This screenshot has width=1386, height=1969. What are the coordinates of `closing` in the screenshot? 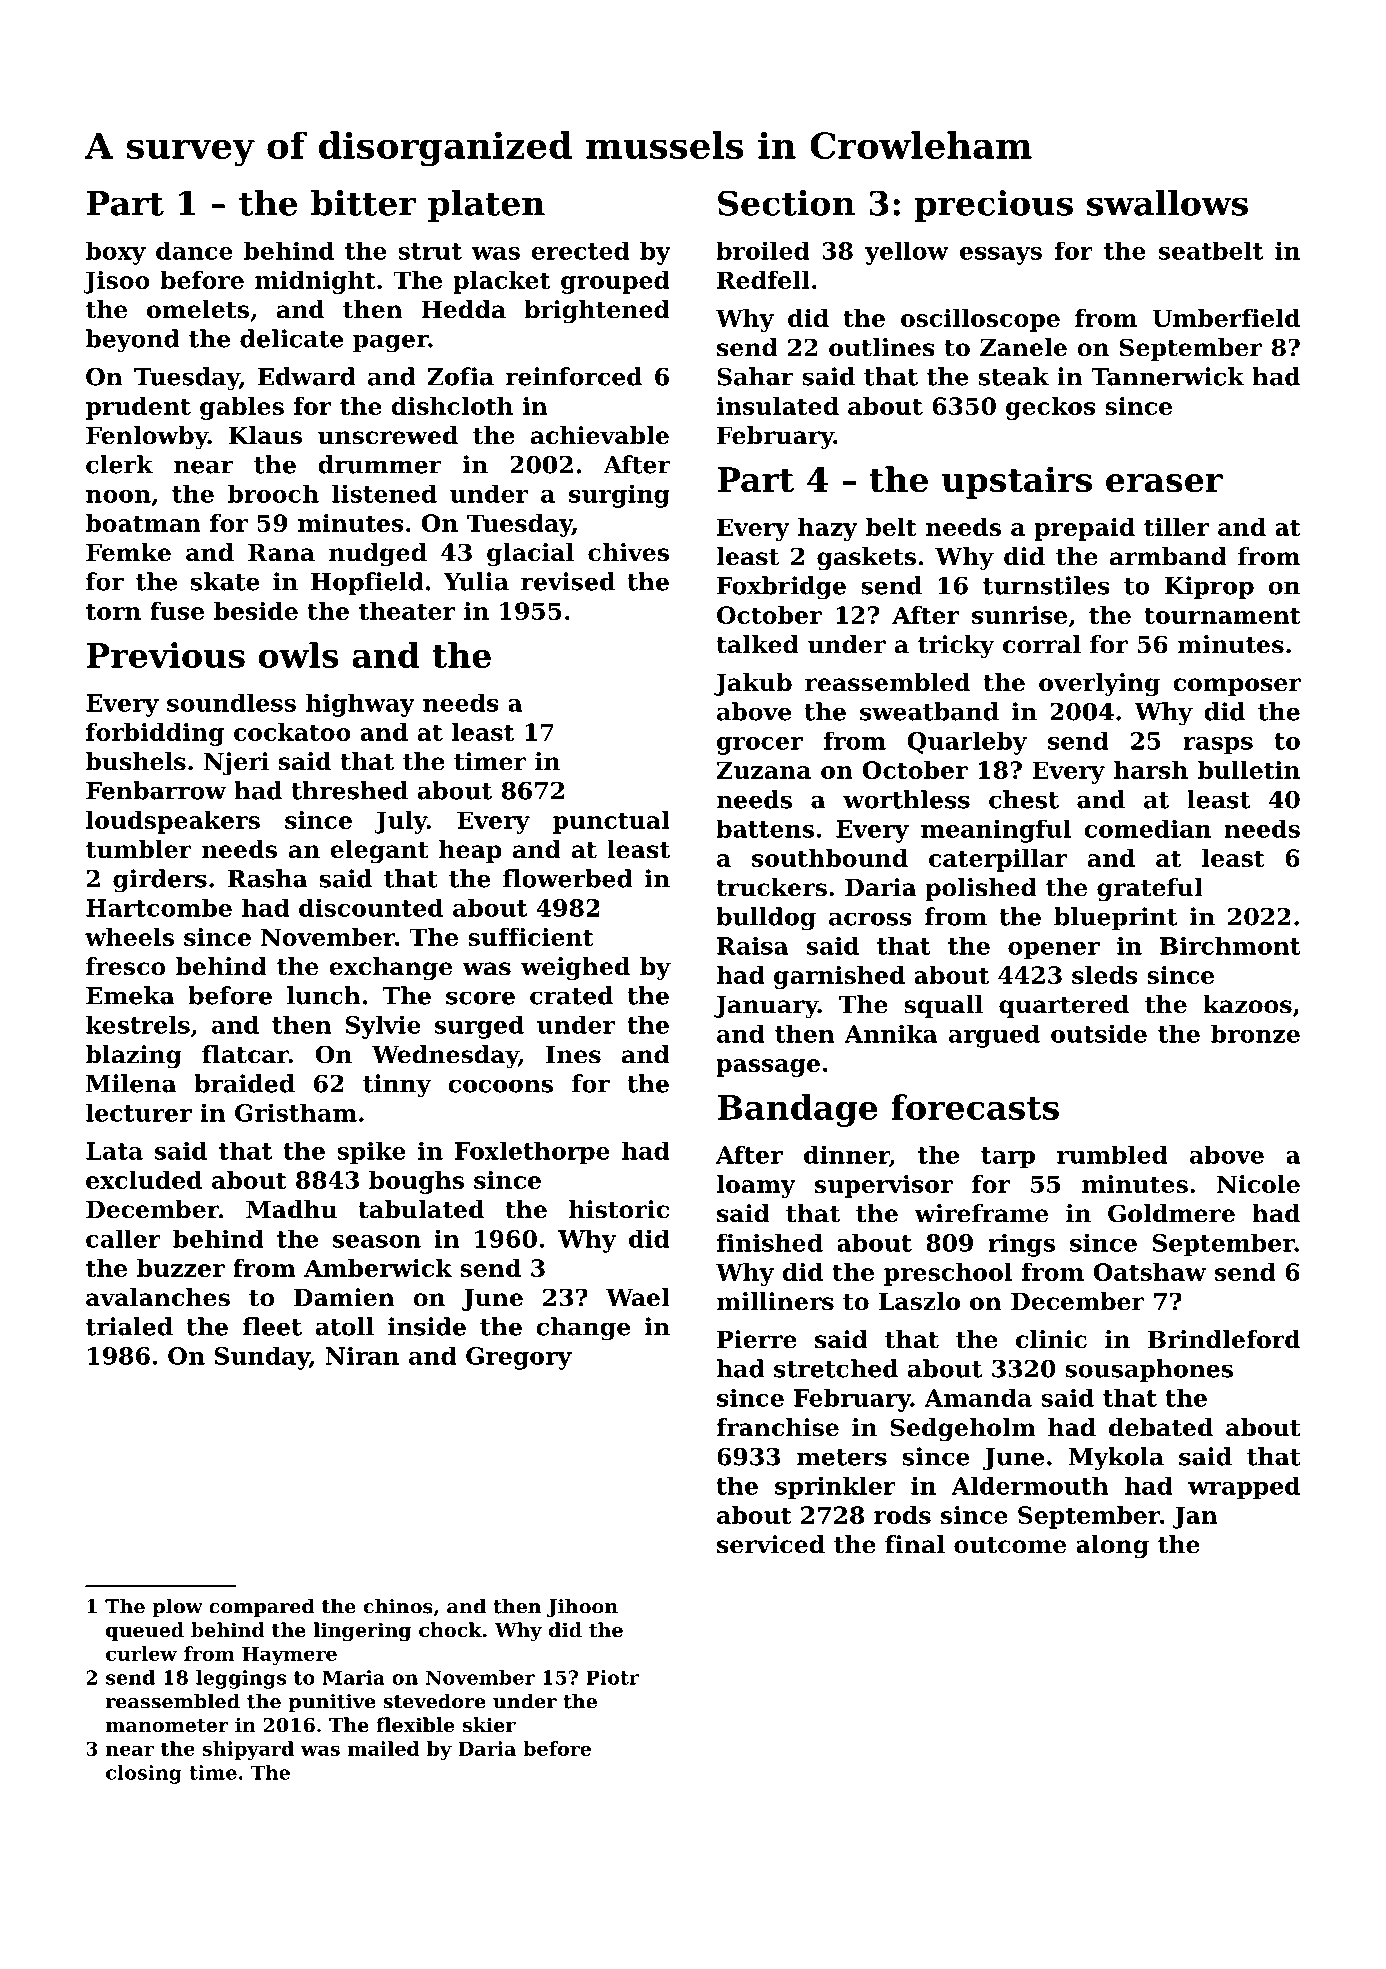 It's located at (144, 1774).
